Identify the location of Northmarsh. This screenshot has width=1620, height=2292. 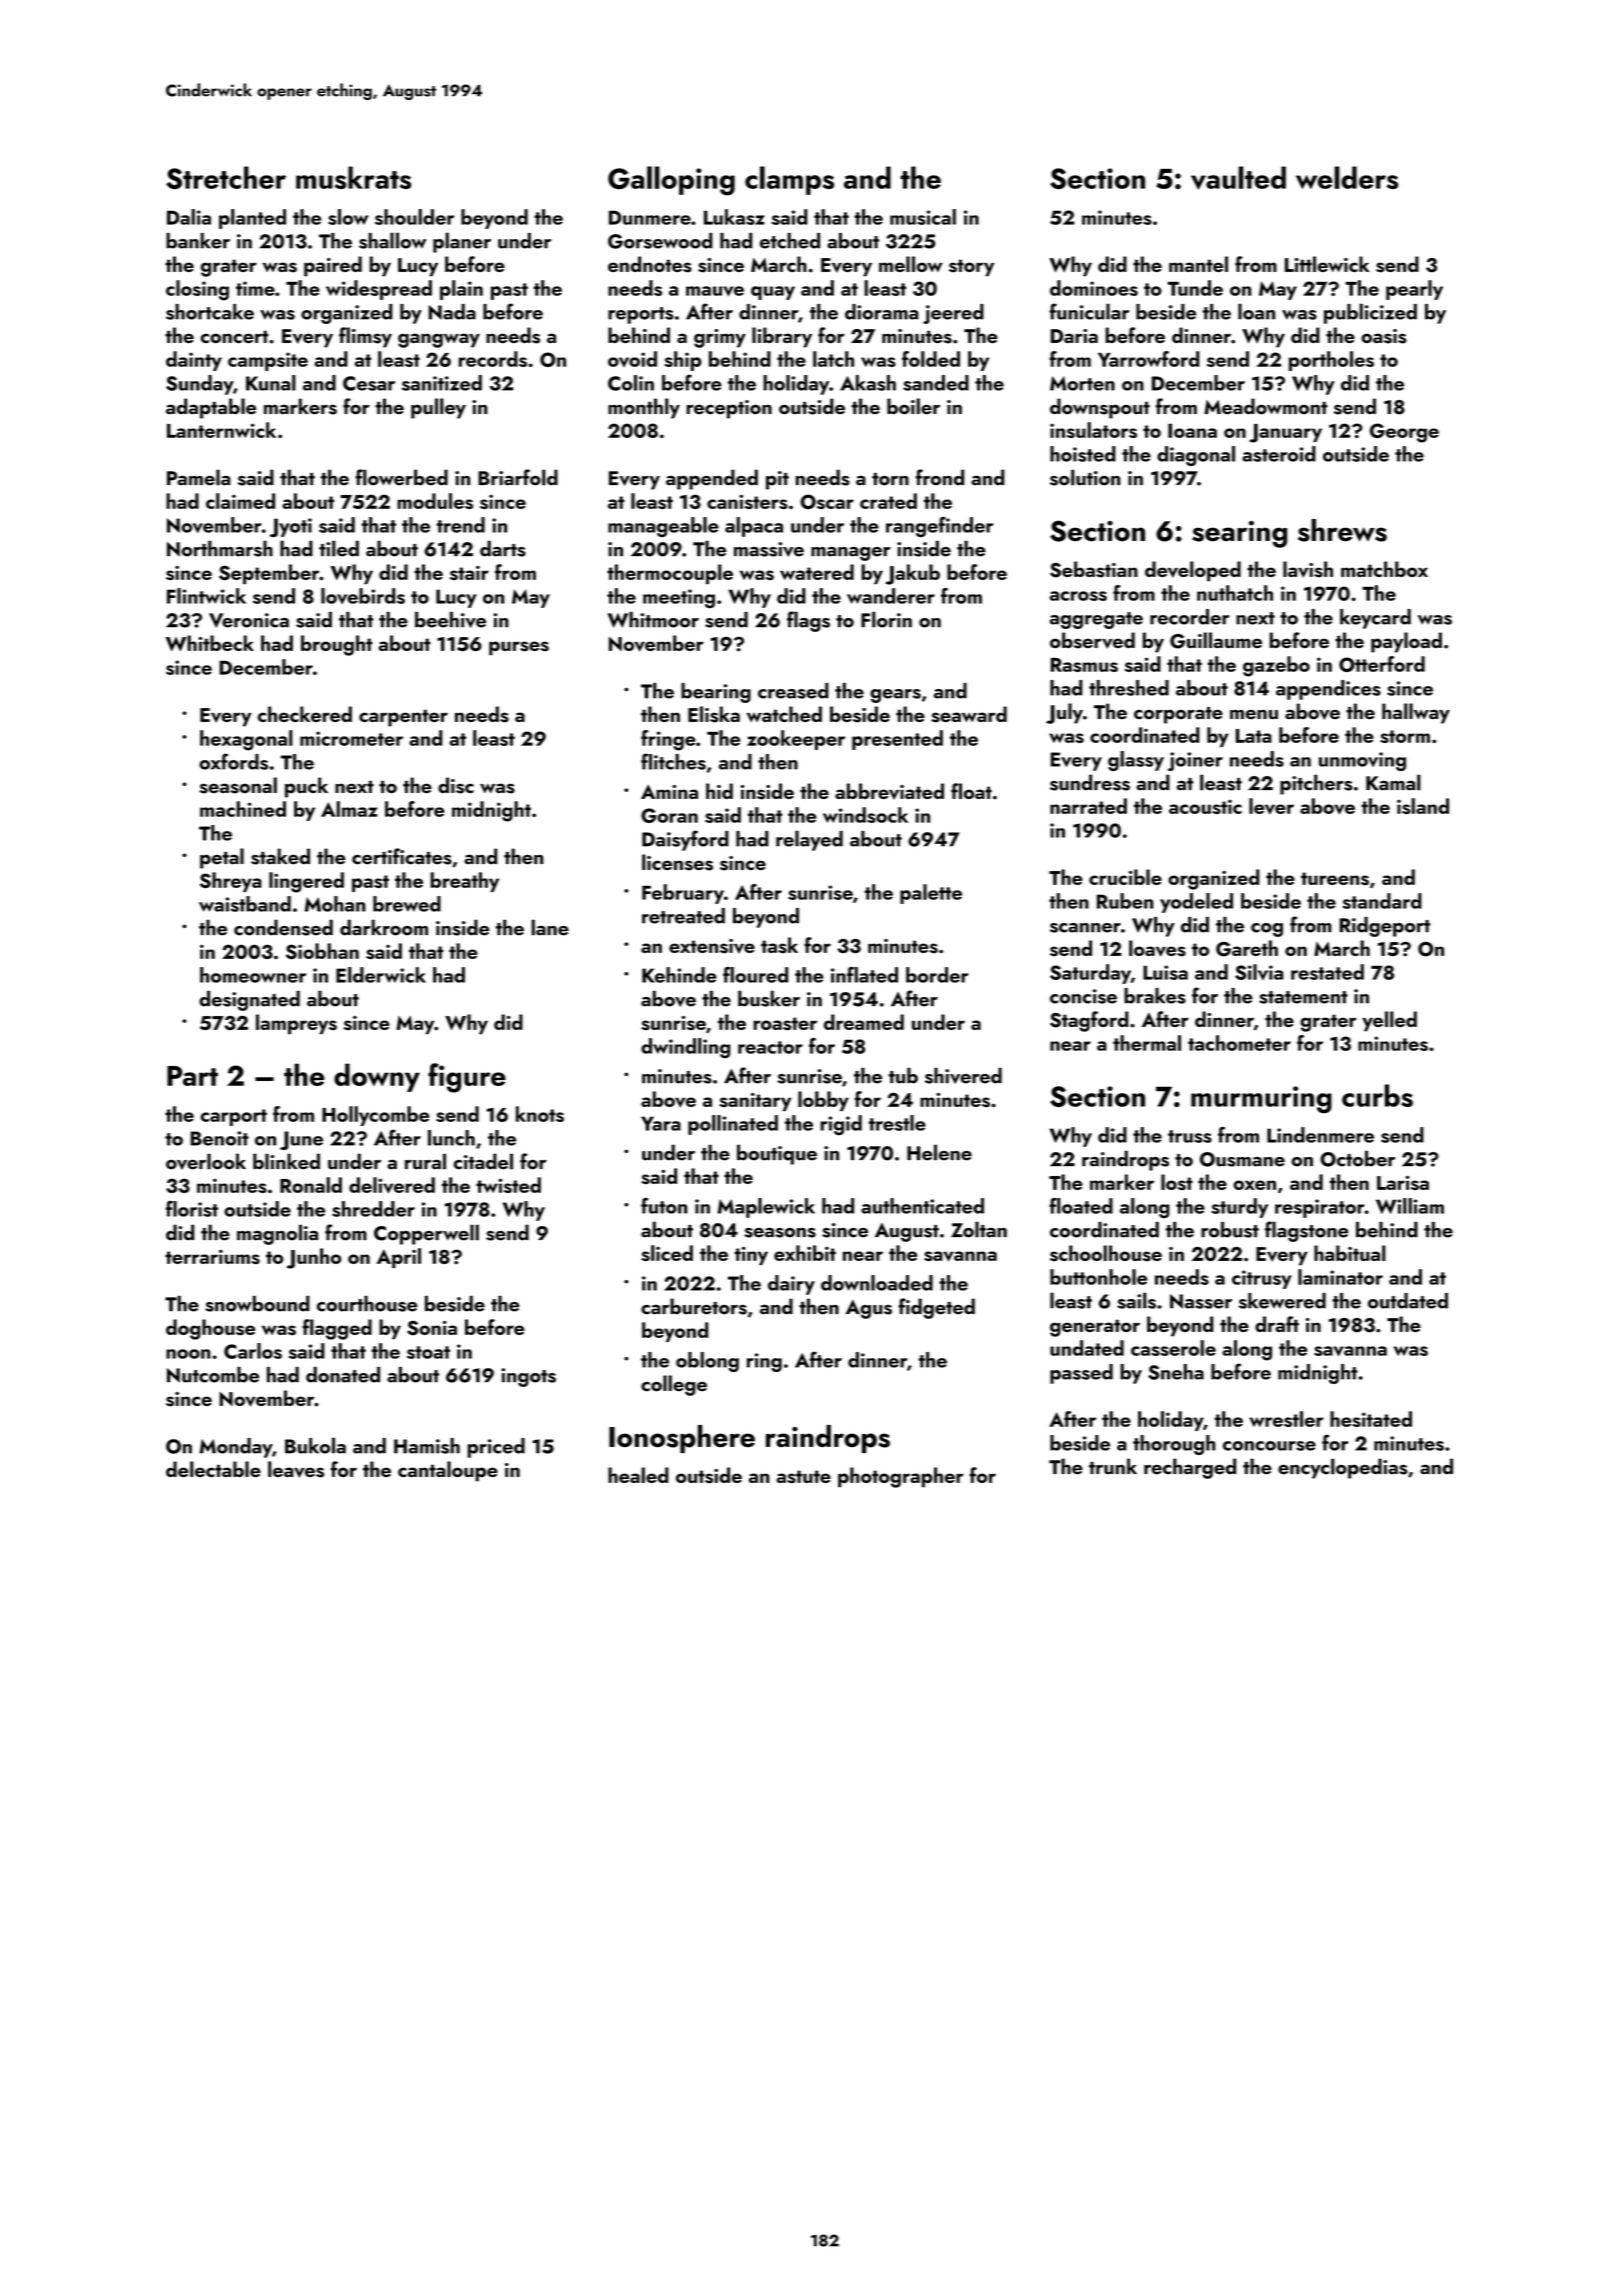
(220, 548).
